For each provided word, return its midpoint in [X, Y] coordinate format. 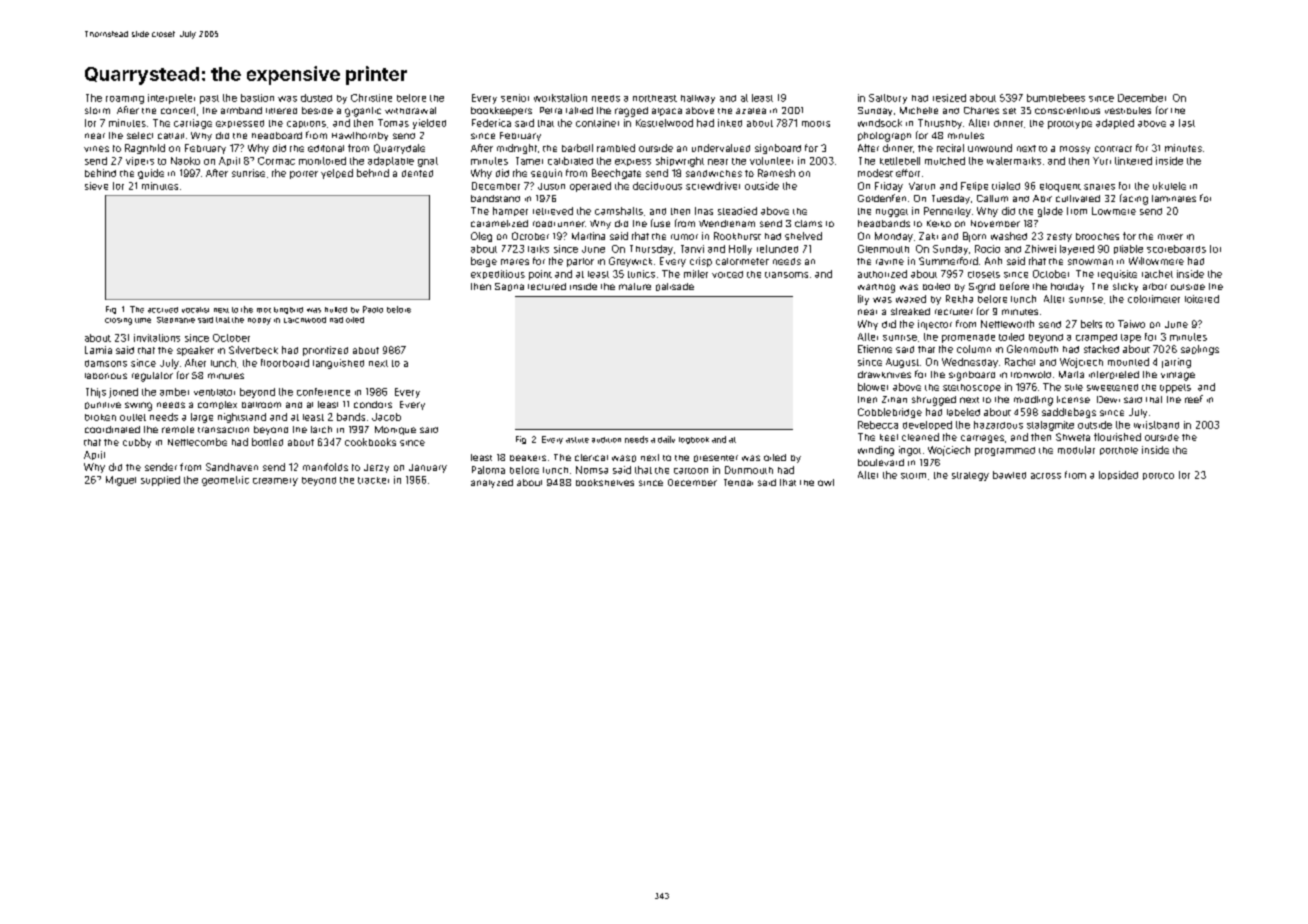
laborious [106, 376]
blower [873, 387]
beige [484, 262]
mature [635, 286]
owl [826, 482]
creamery [275, 482]
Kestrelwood [664, 123]
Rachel [1020, 362]
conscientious [1067, 110]
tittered [281, 111]
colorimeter [1154, 299]
